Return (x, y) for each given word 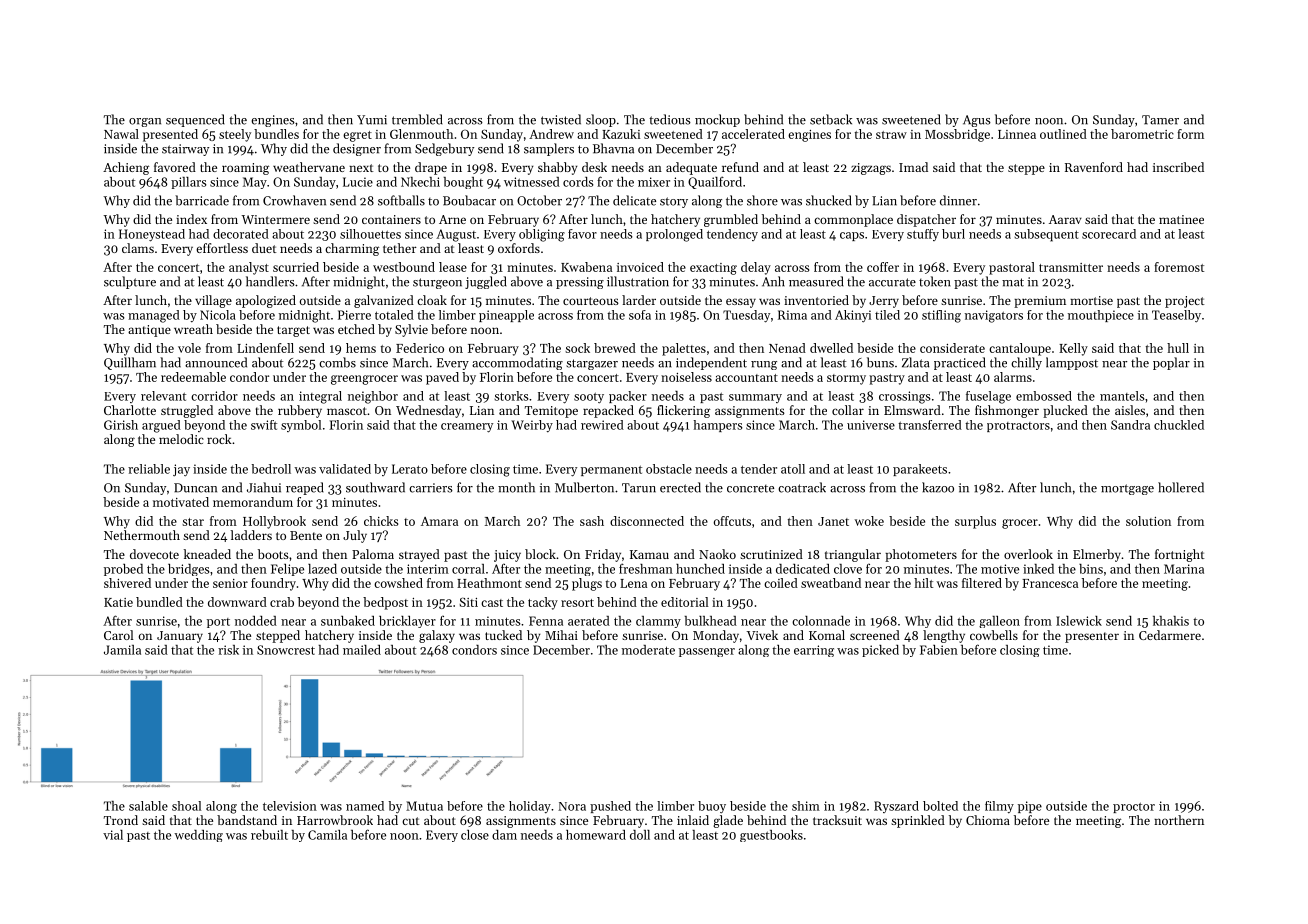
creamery (467, 428)
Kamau (649, 554)
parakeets (920, 470)
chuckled (1179, 425)
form (1190, 134)
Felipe (287, 570)
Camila (327, 835)
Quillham (130, 363)
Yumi (372, 120)
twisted (561, 119)
